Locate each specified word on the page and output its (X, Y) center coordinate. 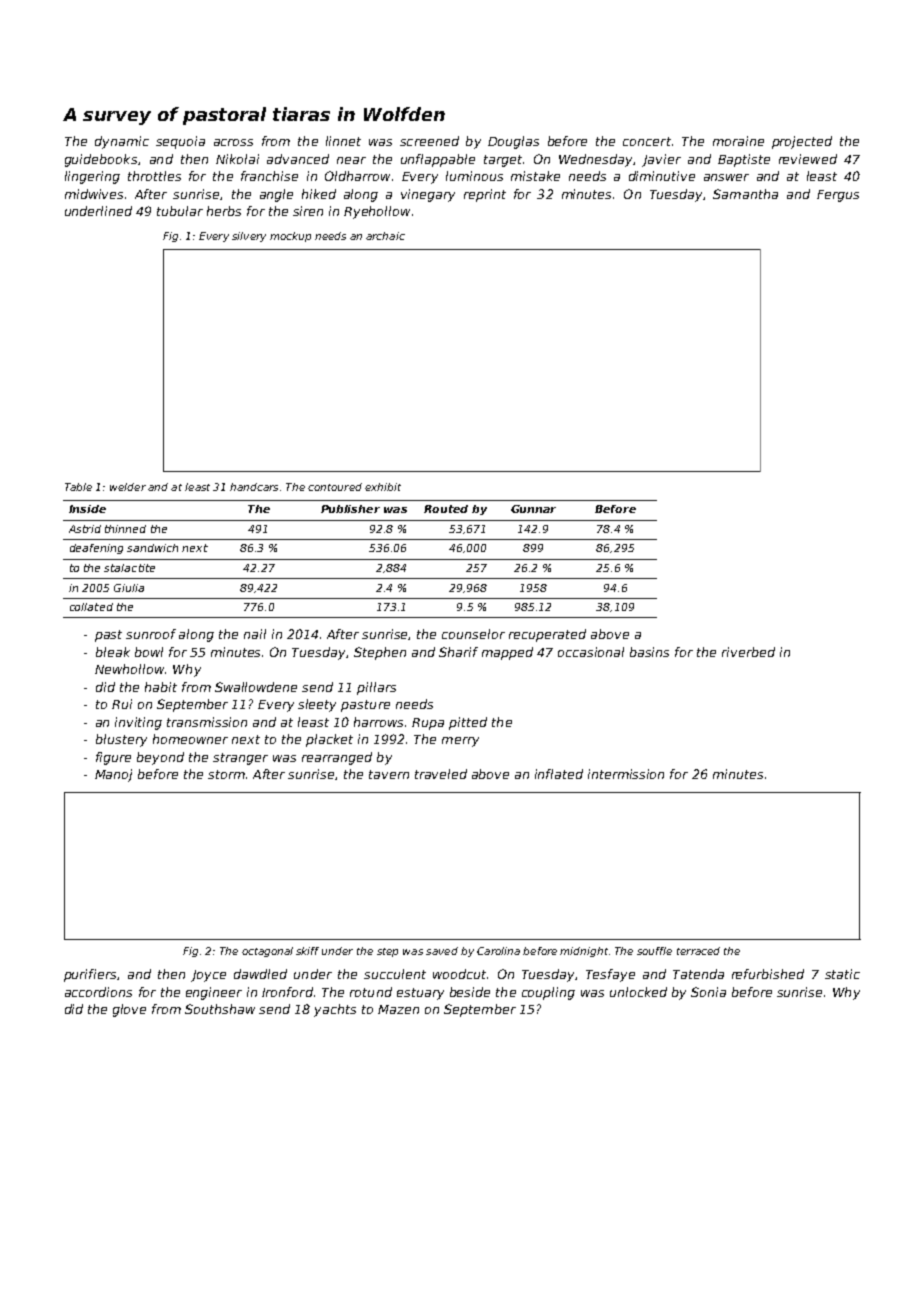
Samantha (745, 194)
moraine (738, 141)
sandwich (152, 548)
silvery (249, 237)
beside (470, 992)
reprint (485, 195)
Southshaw (220, 1009)
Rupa (428, 724)
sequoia (180, 142)
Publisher (350, 509)
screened (429, 141)
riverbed (748, 652)
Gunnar (533, 509)
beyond (160, 758)
